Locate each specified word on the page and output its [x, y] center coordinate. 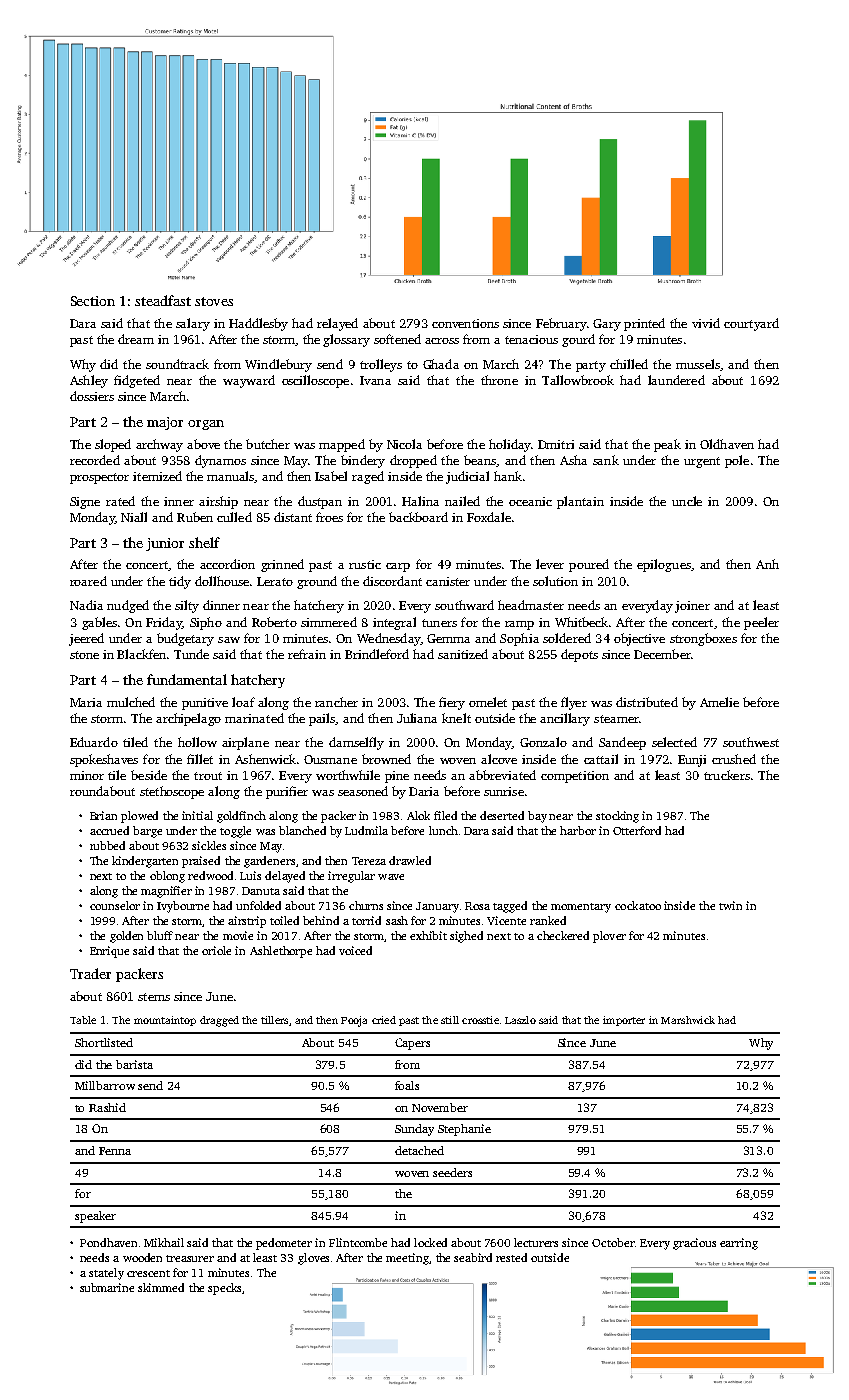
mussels [698, 364]
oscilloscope [315, 381]
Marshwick [688, 1020]
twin [730, 905]
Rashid [107, 1107]
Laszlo [520, 1020]
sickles [209, 845]
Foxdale [489, 517]
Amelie [719, 702]
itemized [157, 476]
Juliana [417, 718]
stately [106, 1274]
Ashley [89, 381]
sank [606, 460]
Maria [86, 702]
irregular [351, 877]
